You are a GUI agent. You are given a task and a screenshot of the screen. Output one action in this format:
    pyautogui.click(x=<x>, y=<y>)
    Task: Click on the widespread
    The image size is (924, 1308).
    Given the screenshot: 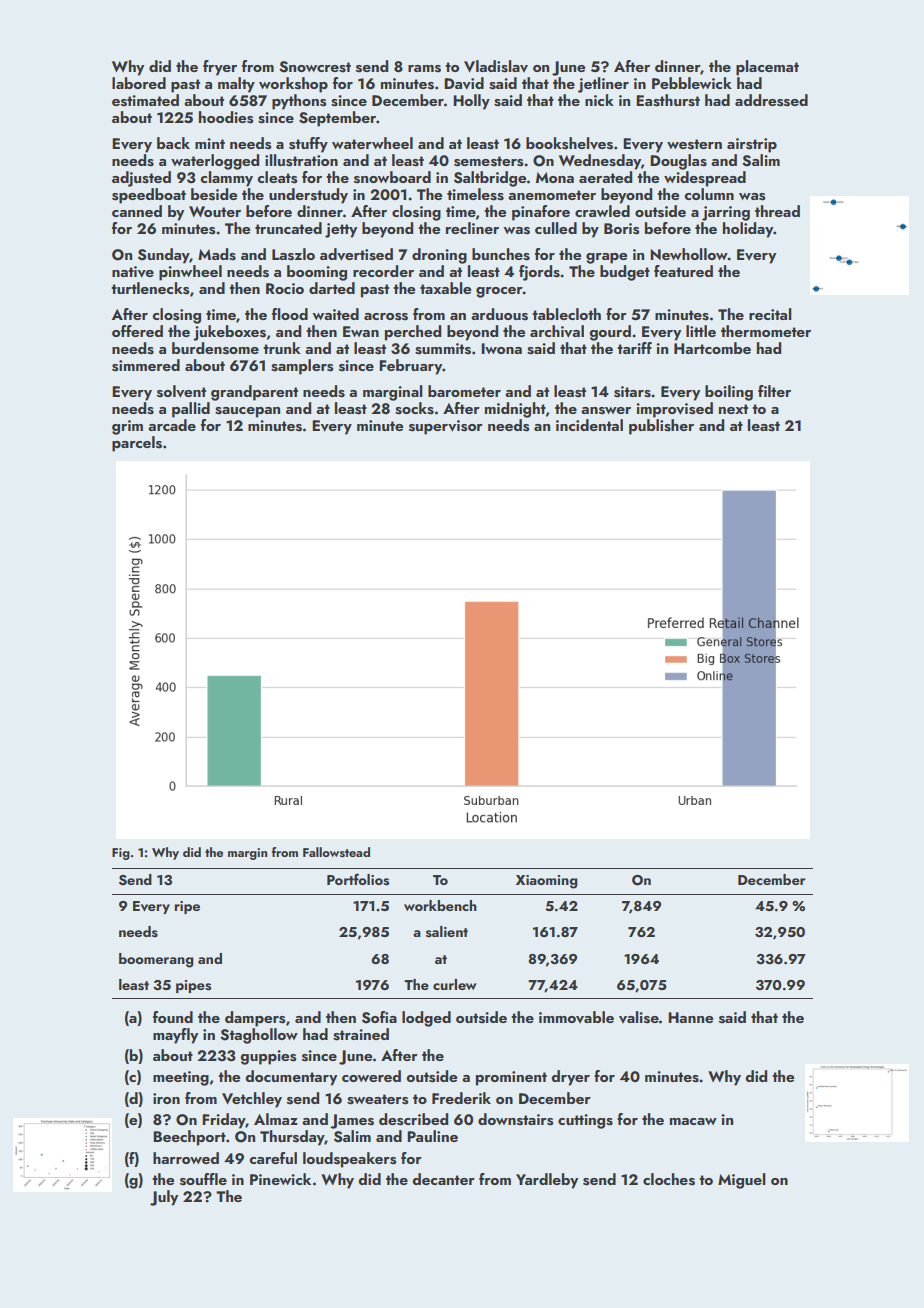 What is the action you would take?
    pyautogui.click(x=705, y=179)
